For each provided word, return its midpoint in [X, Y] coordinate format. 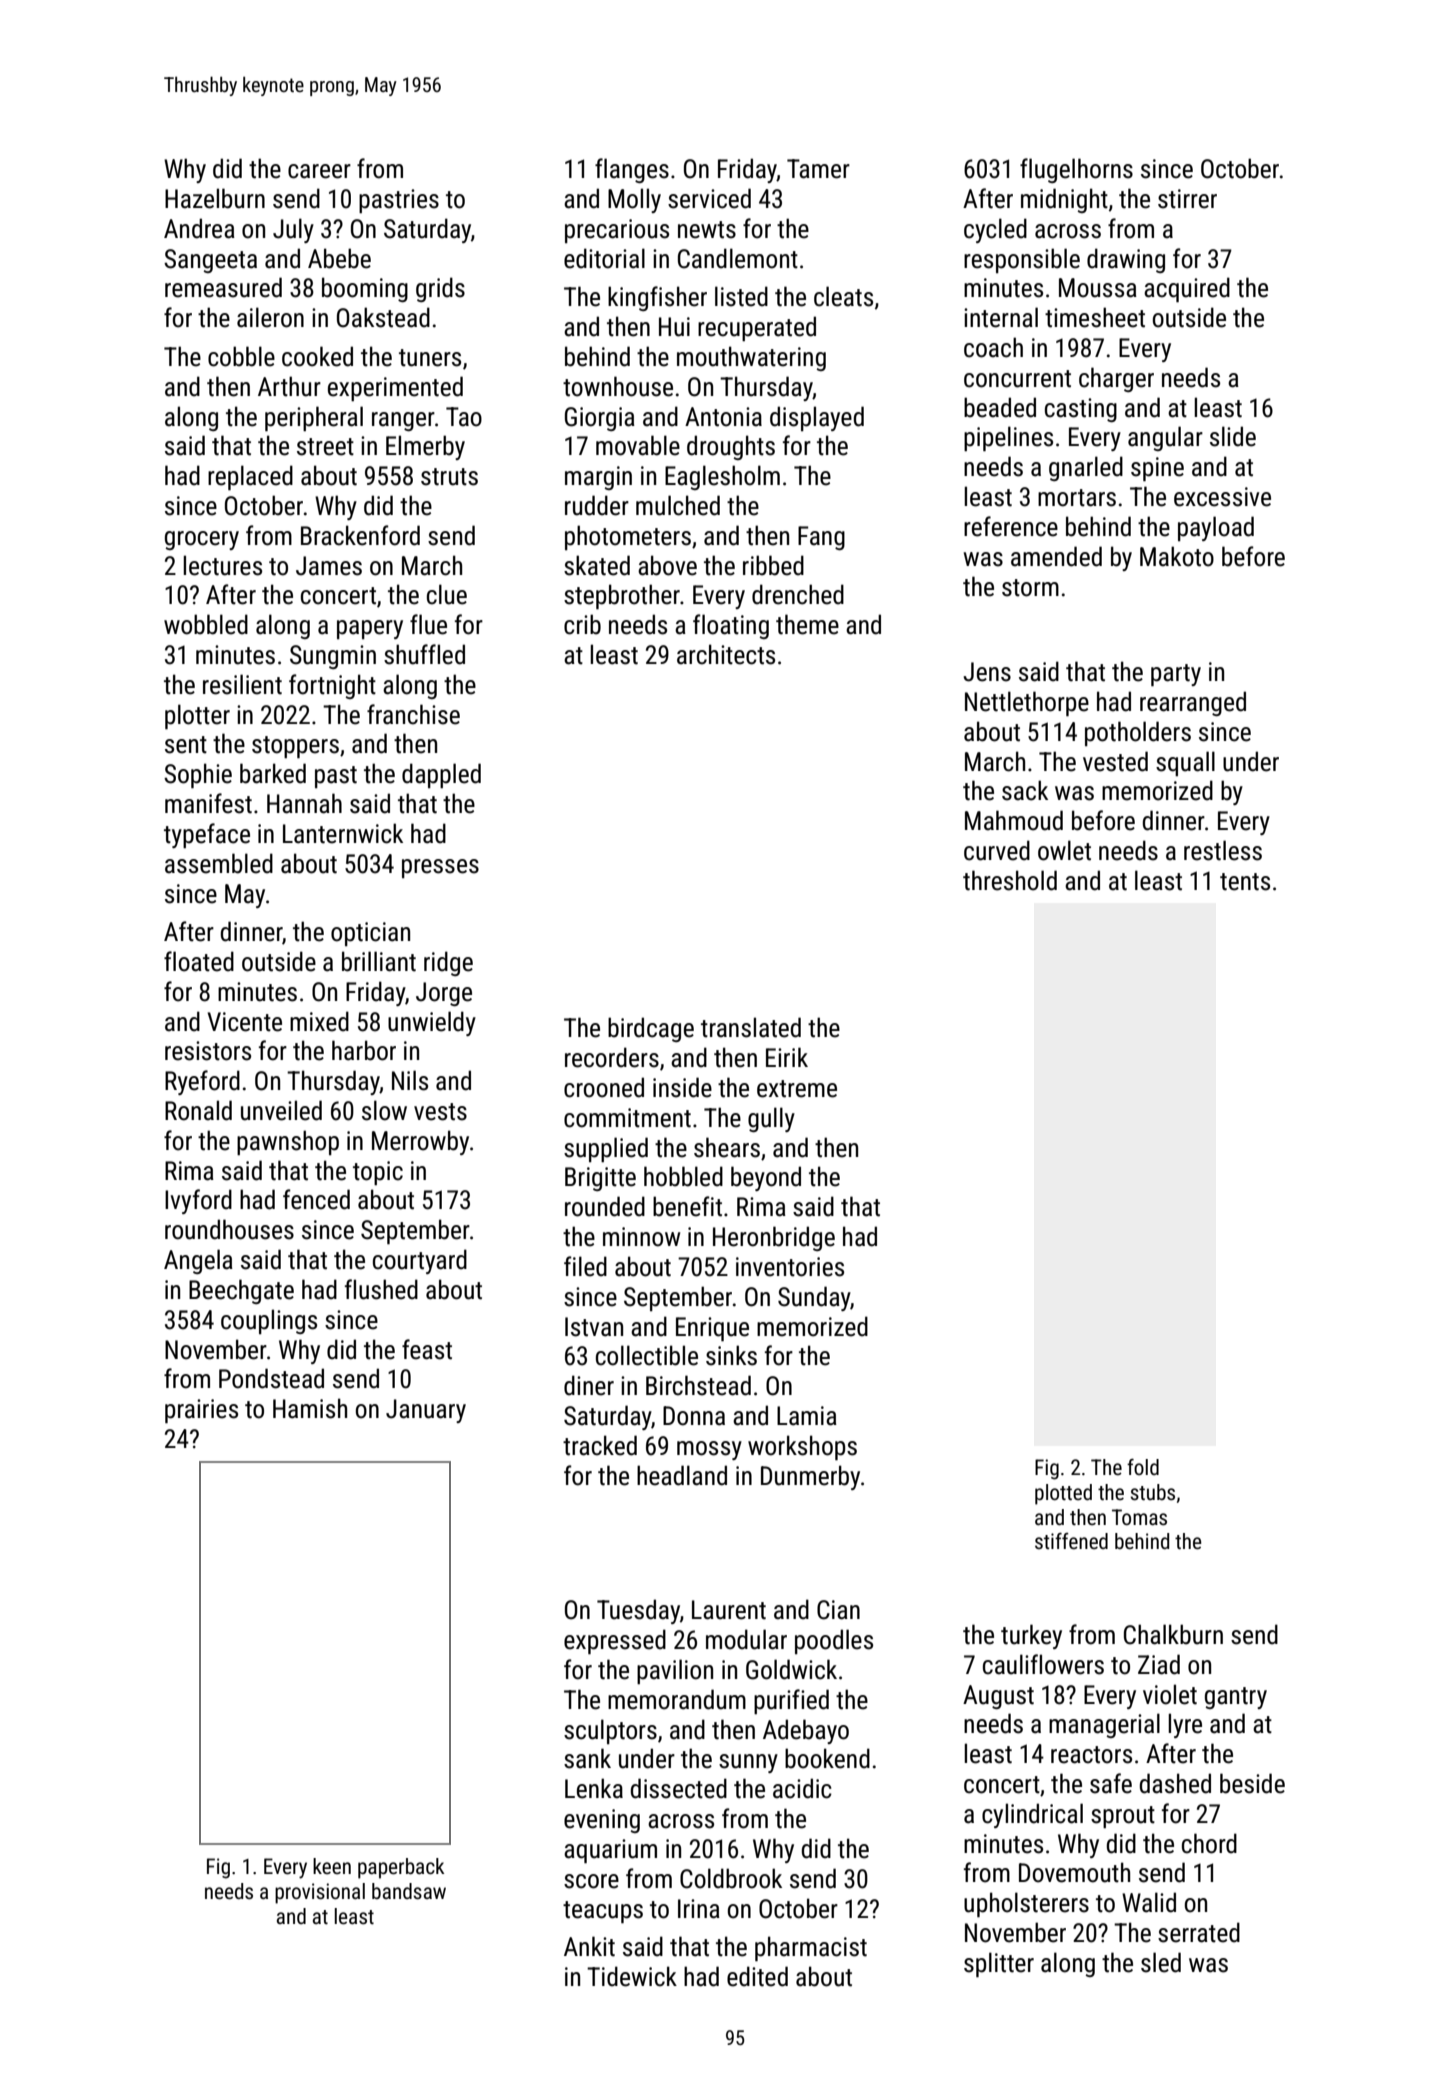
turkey [1031, 1636]
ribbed [773, 565]
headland [682, 1475]
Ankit [589, 1946]
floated [199, 961]
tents [1245, 882]
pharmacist [811, 1948]
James [329, 566]
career [319, 171]
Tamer [818, 169]
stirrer [1187, 199]
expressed [615, 1641]
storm [1030, 588]
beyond [766, 1178]
